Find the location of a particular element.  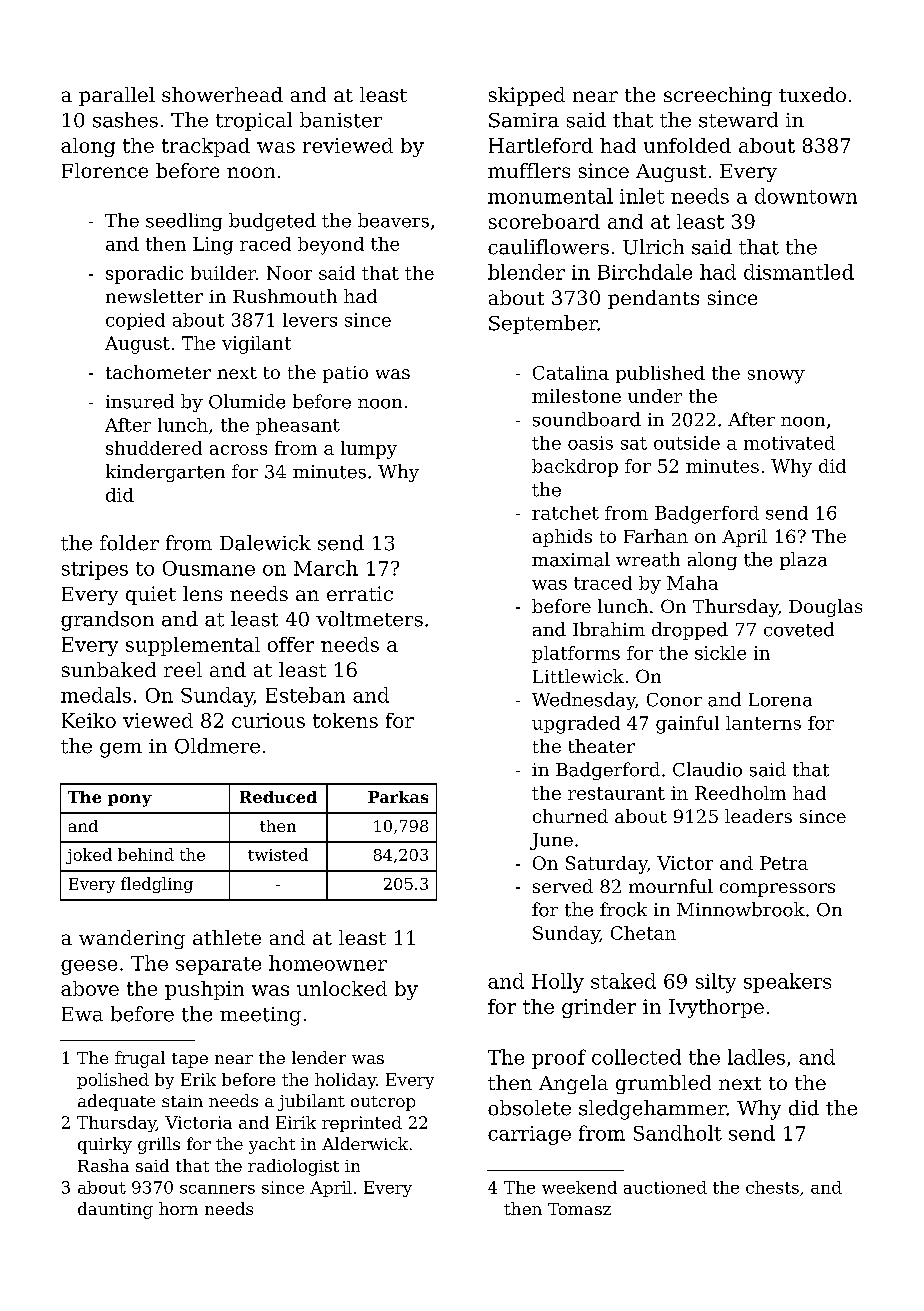

grandson is located at coordinates (107, 621).
